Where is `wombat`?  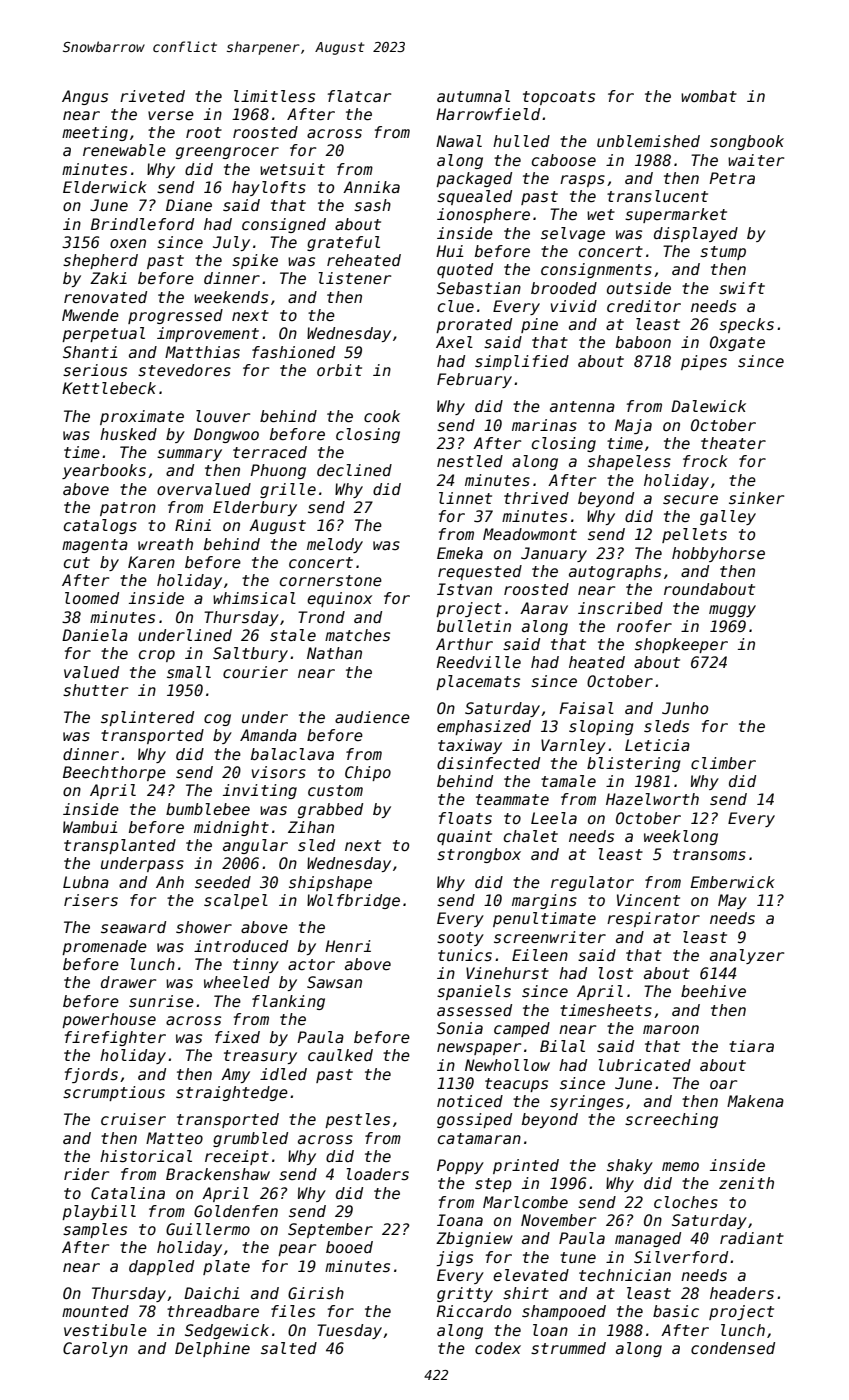
wombat is located at coordinates (709, 96).
